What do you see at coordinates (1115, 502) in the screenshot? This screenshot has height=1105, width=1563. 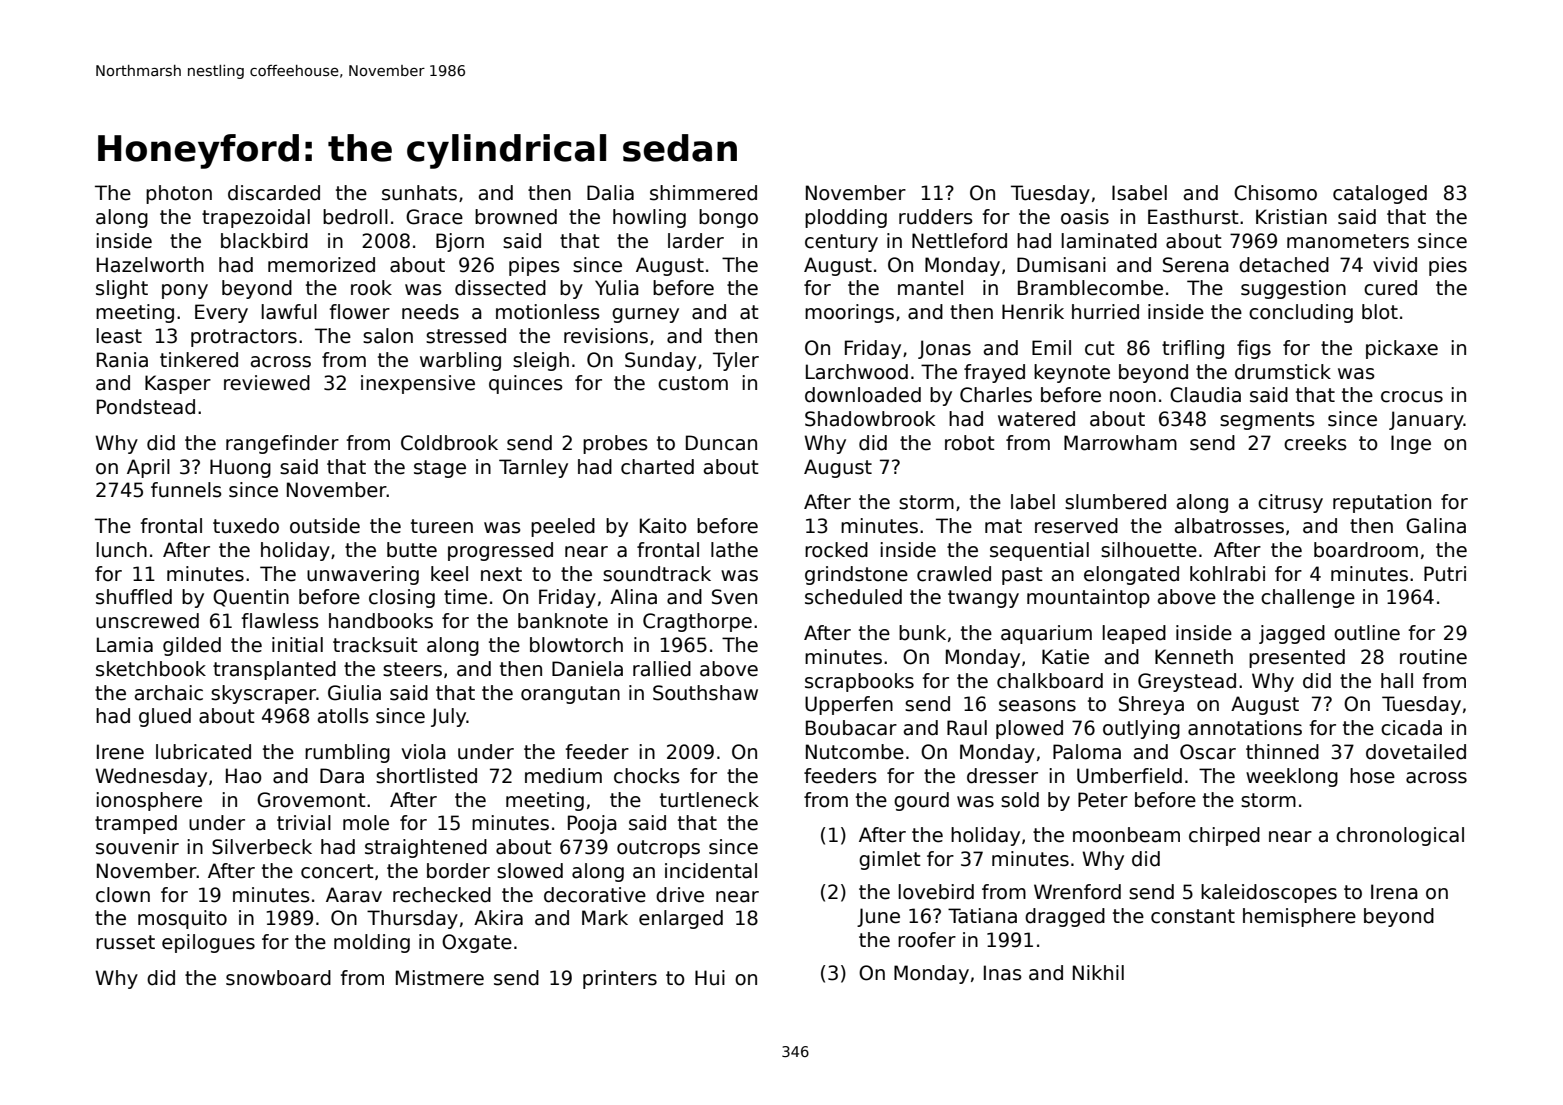 I see `slumbered` at bounding box center [1115, 502].
